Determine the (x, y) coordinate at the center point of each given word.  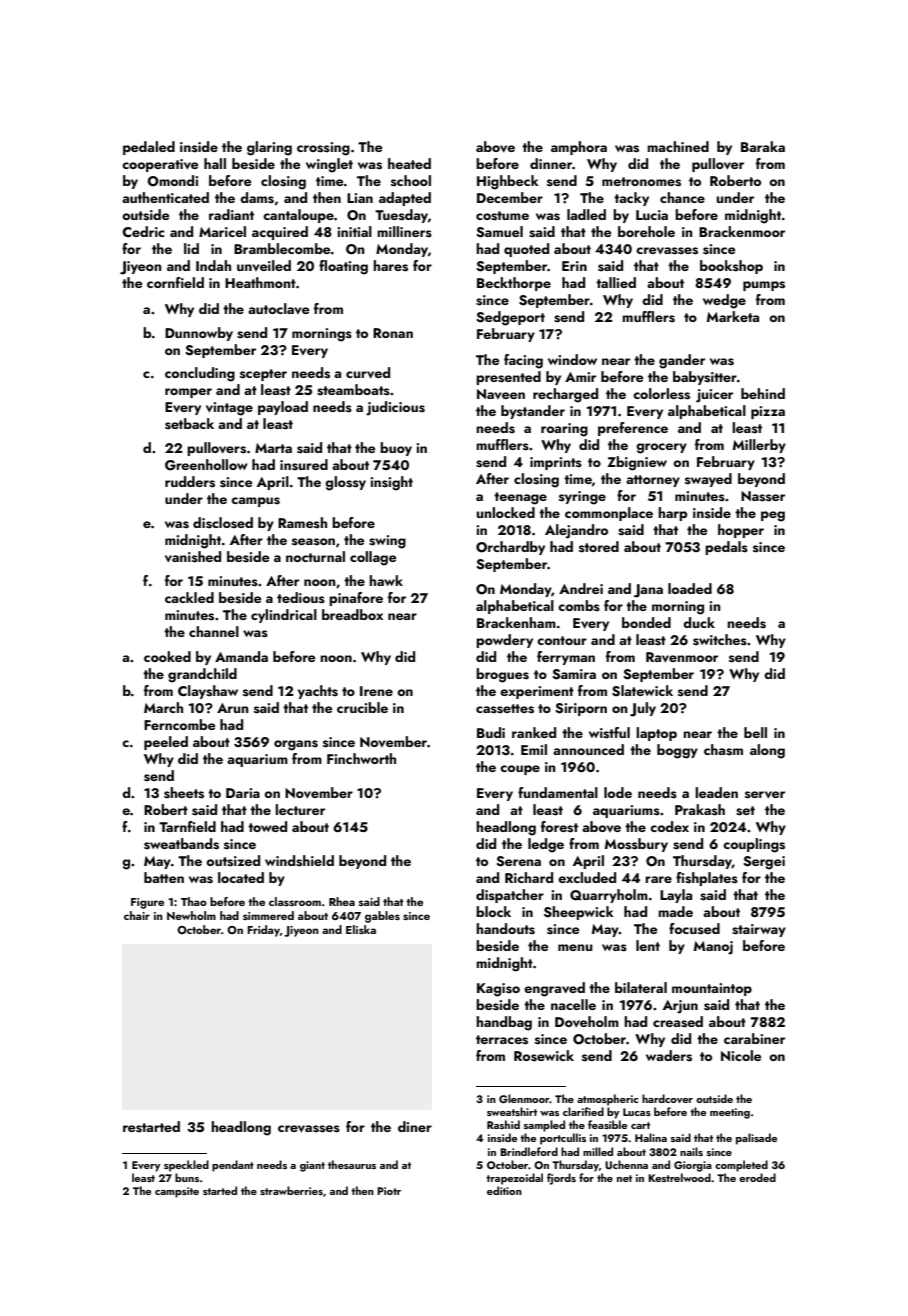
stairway (759, 930)
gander (682, 361)
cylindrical (284, 616)
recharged (565, 395)
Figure (147, 903)
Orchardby (510, 548)
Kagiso (498, 990)
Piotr (389, 1191)
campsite (177, 1192)
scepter (263, 375)
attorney (653, 481)
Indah (213, 265)
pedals (726, 548)
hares (390, 266)
